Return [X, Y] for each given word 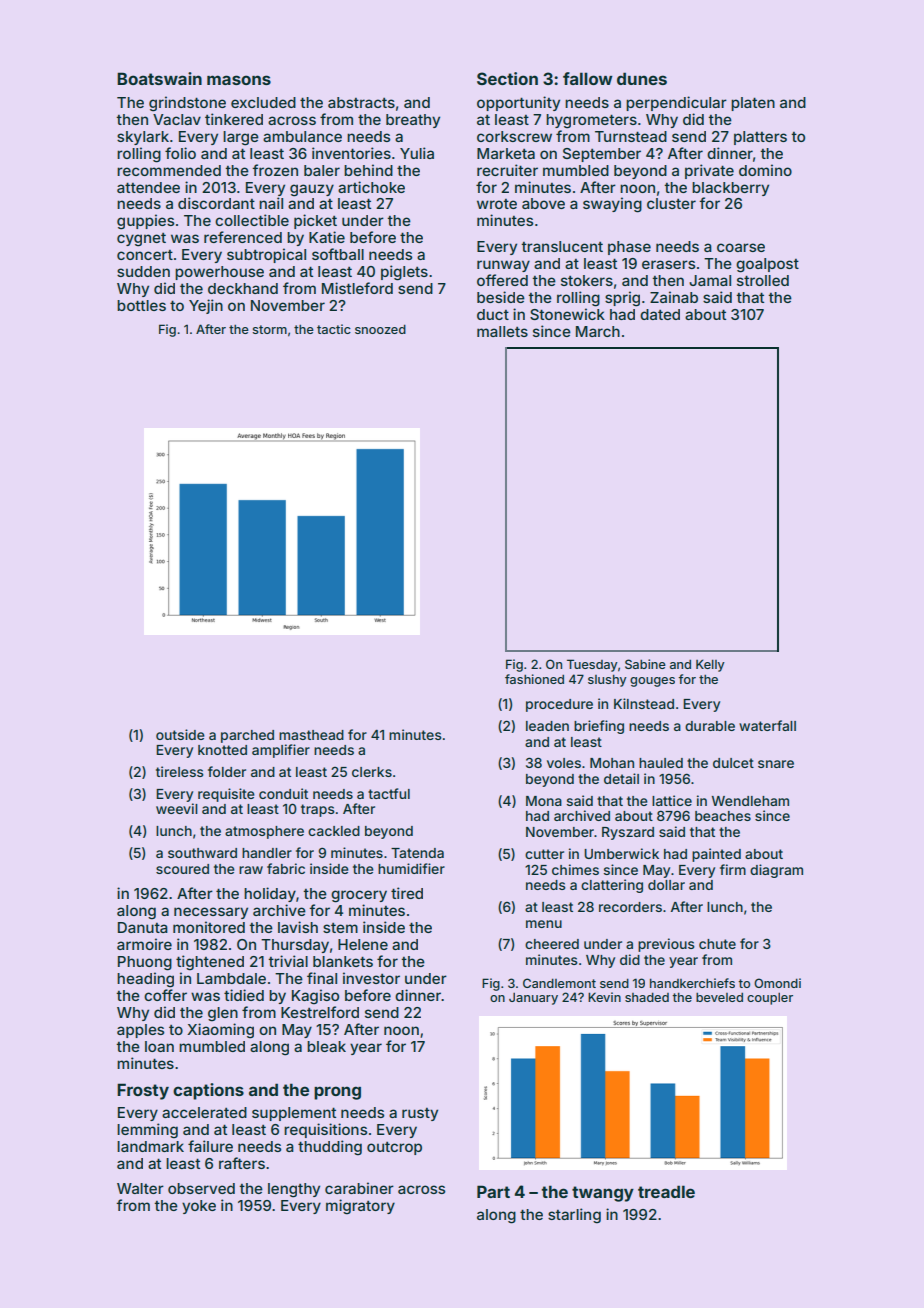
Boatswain [159, 78]
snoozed [380, 329]
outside [180, 734]
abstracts [361, 102]
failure [210, 1146]
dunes [642, 78]
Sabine [645, 664]
